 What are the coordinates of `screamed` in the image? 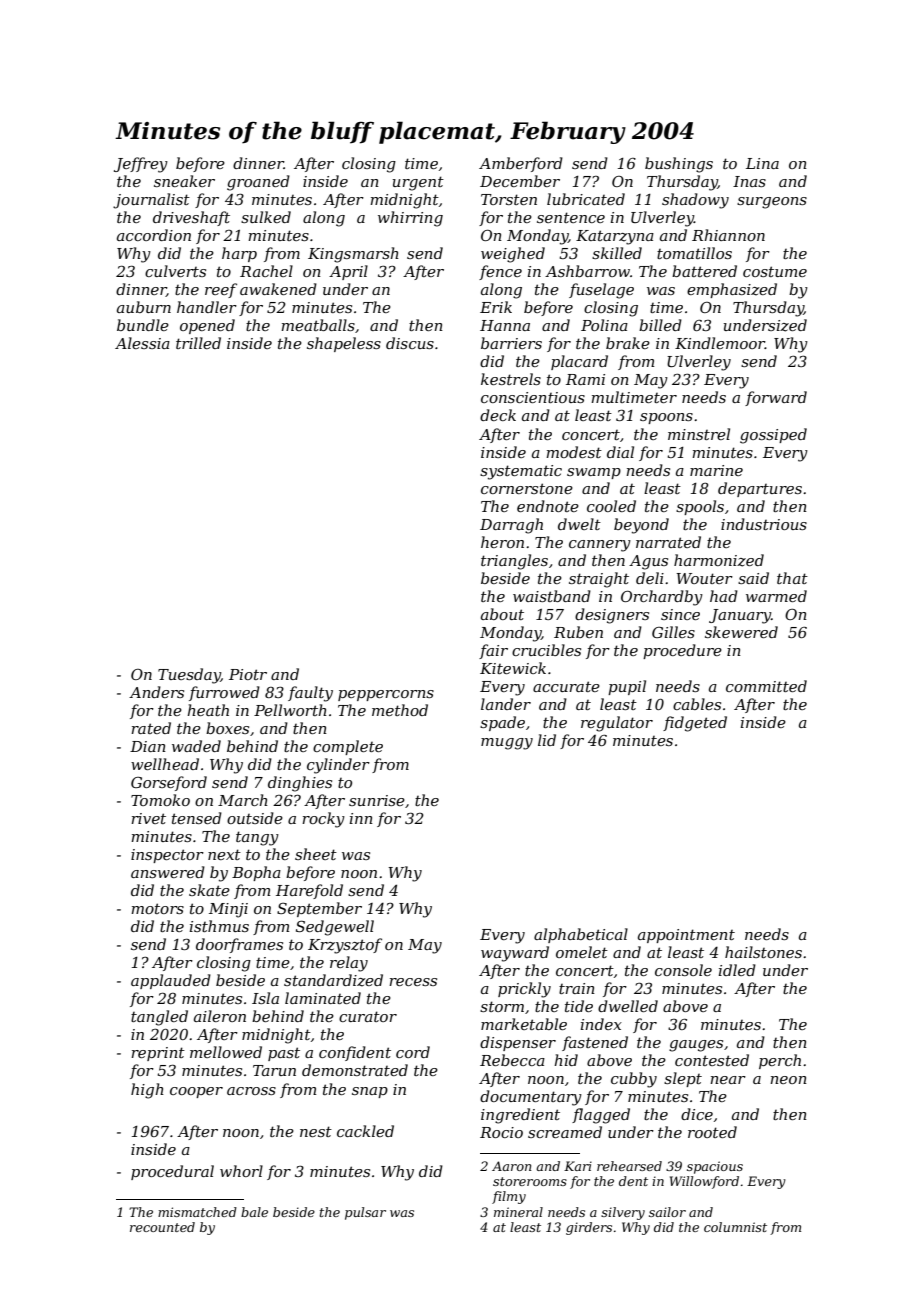 It's located at (565, 1132).
